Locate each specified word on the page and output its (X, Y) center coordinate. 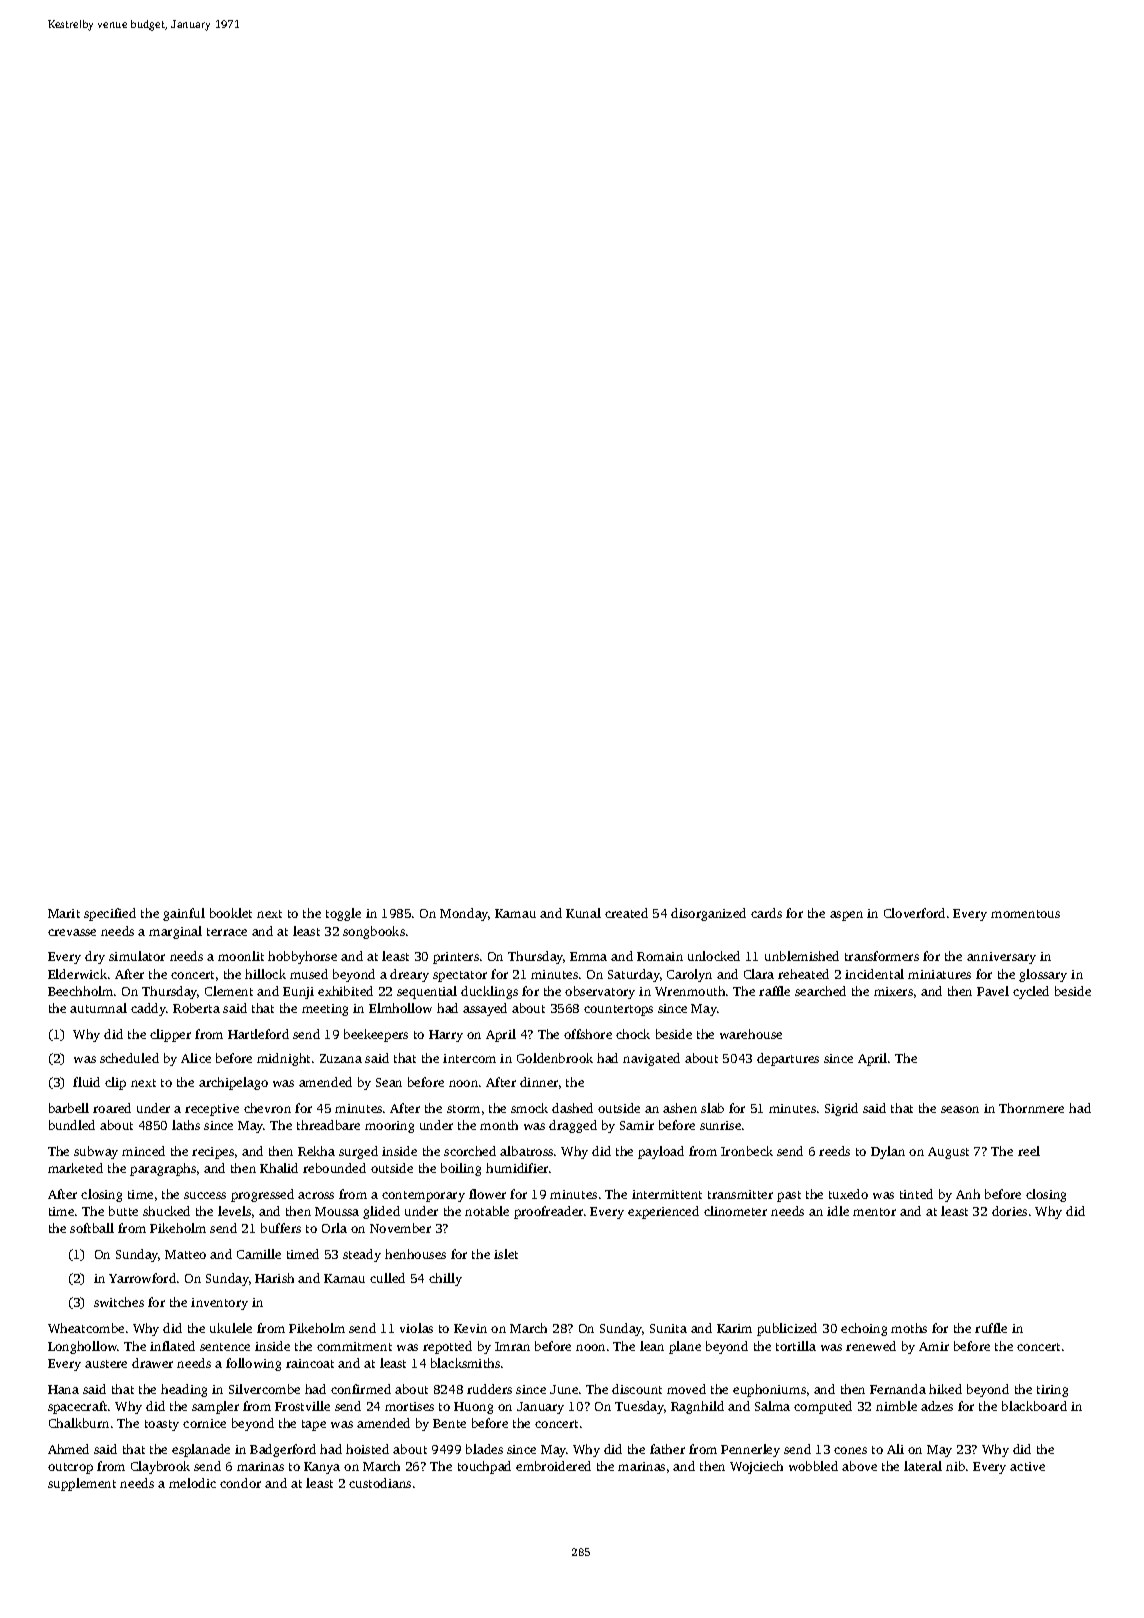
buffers (281, 1228)
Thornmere (1031, 1108)
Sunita (668, 1328)
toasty (162, 1425)
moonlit (241, 956)
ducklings (489, 992)
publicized (787, 1329)
